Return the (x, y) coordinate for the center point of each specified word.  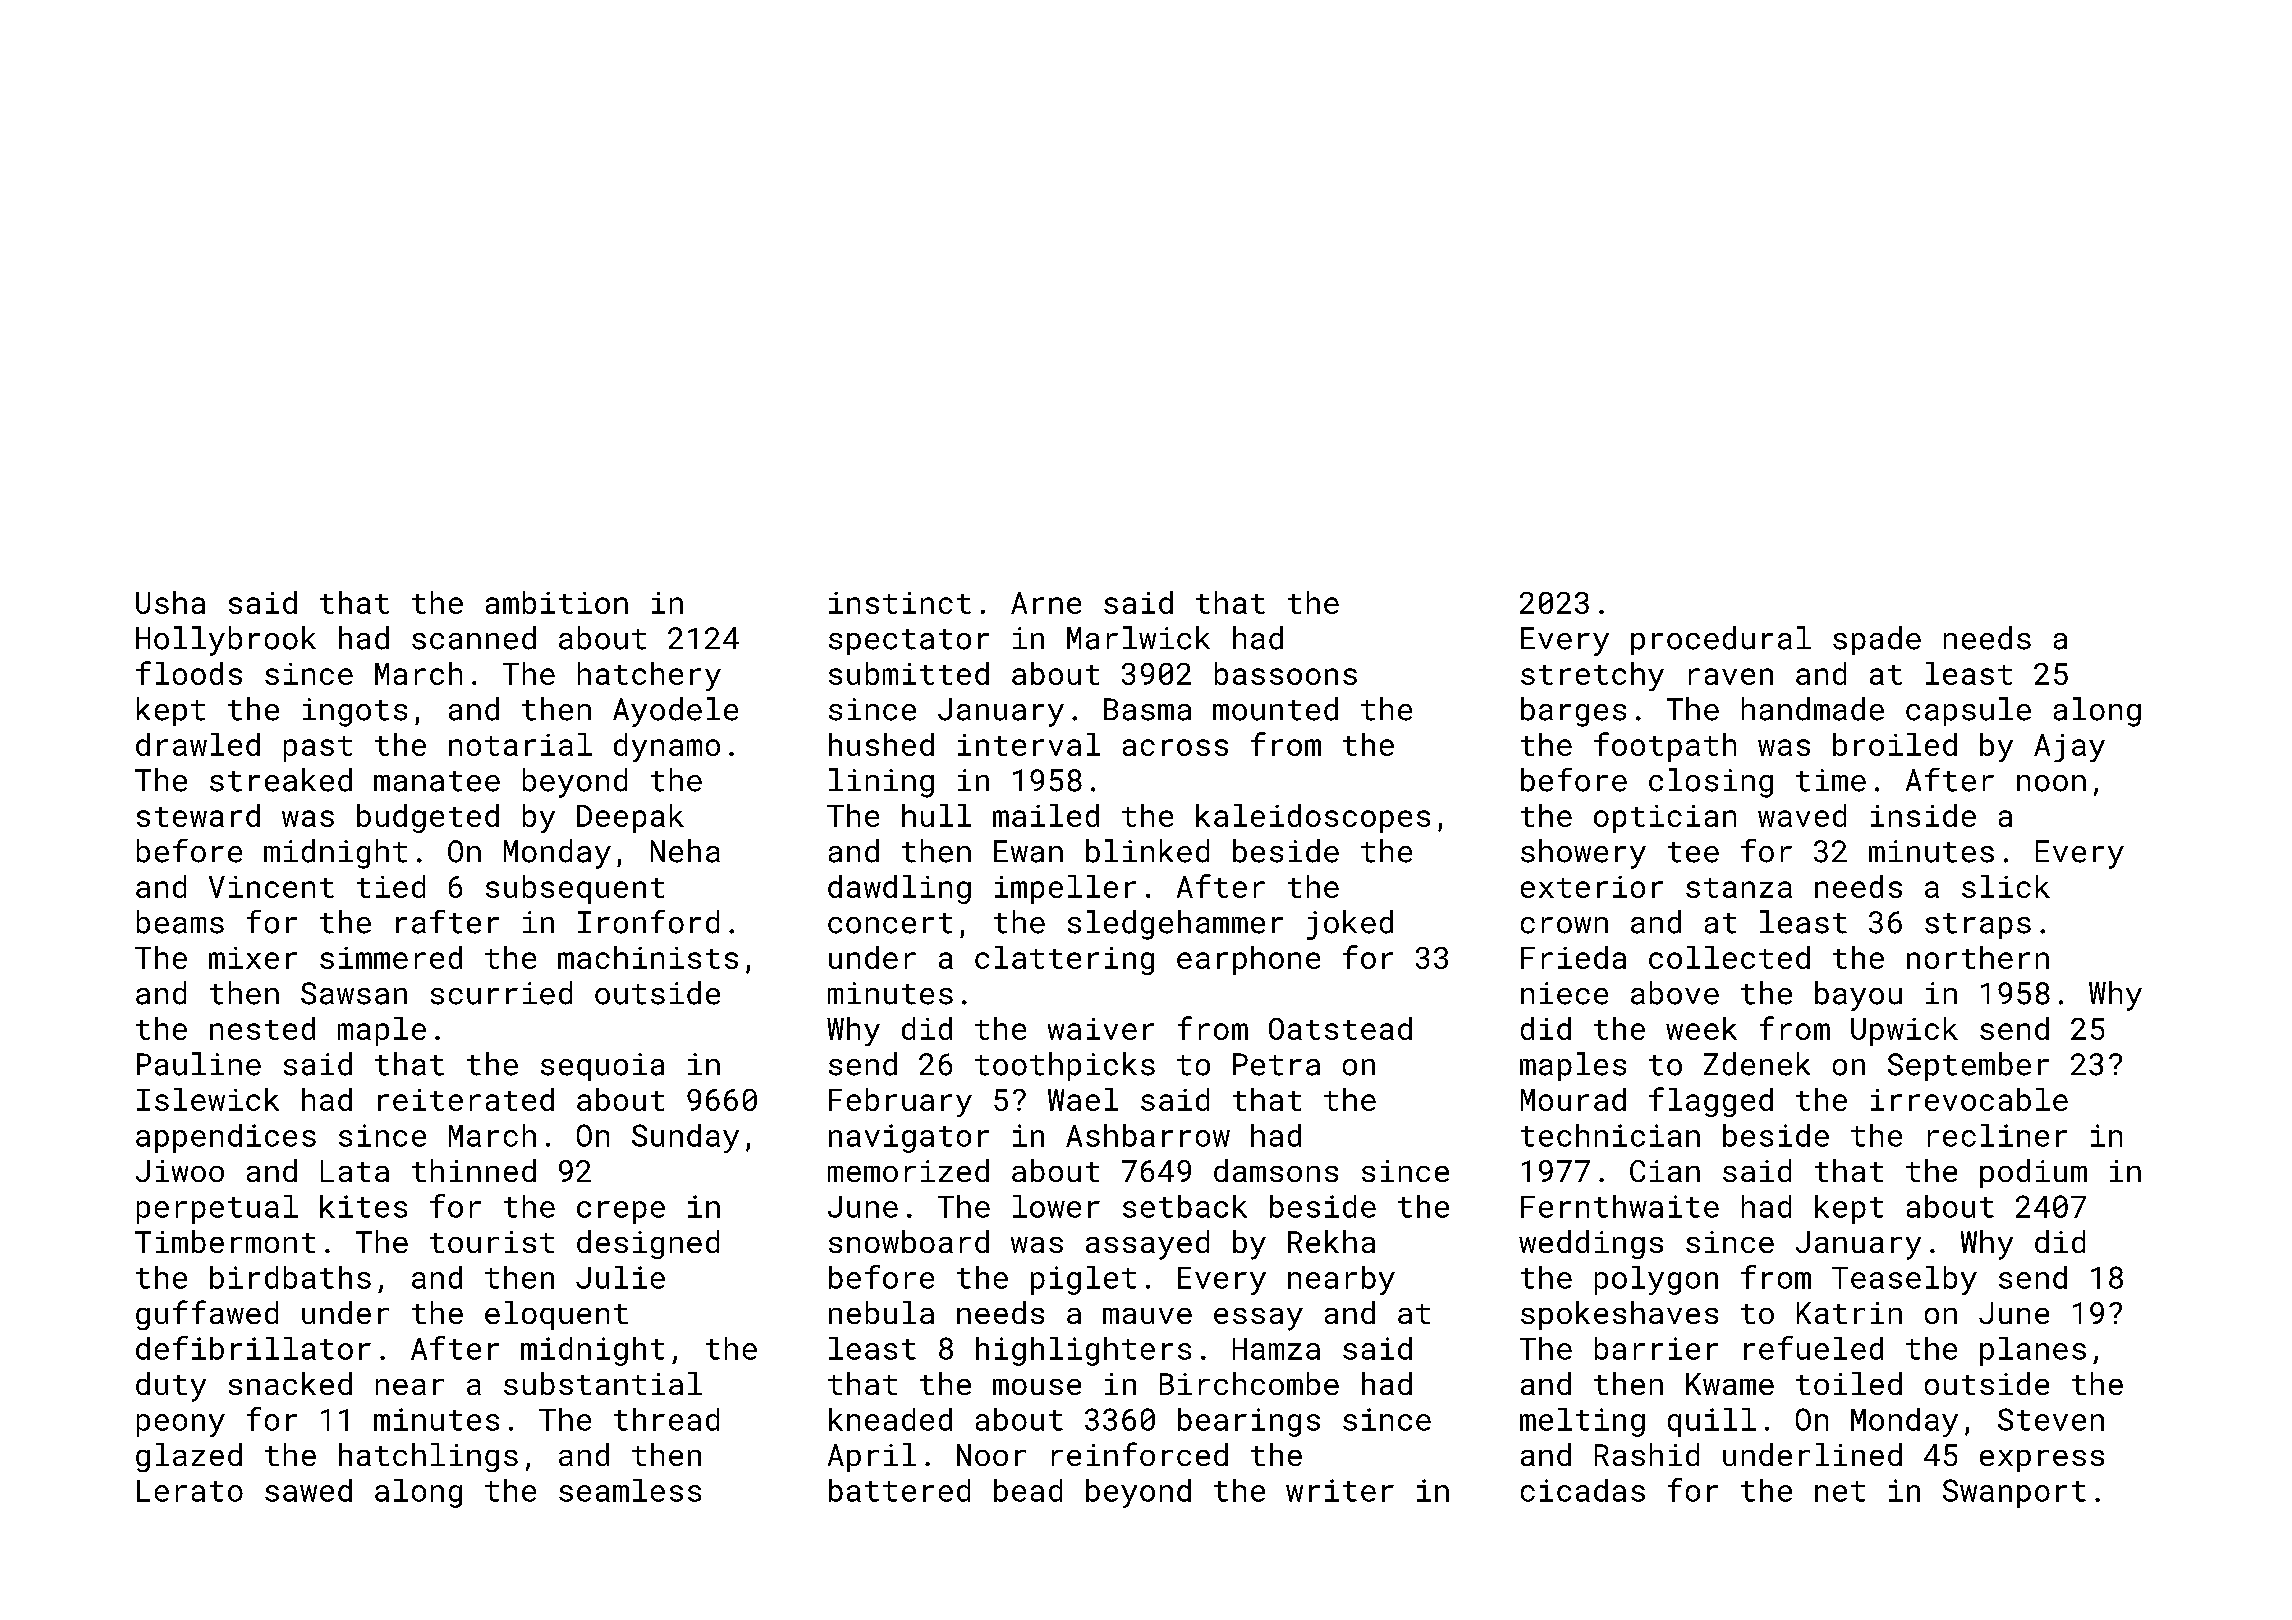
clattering (1064, 960)
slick (2006, 886)
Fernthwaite (1620, 1206)
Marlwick (1138, 638)
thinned (474, 1170)
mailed (1046, 815)
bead (1028, 1490)
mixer (253, 958)
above (1675, 993)
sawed (308, 1490)
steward (198, 815)
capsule (1968, 711)
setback (1185, 1206)
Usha (170, 602)
